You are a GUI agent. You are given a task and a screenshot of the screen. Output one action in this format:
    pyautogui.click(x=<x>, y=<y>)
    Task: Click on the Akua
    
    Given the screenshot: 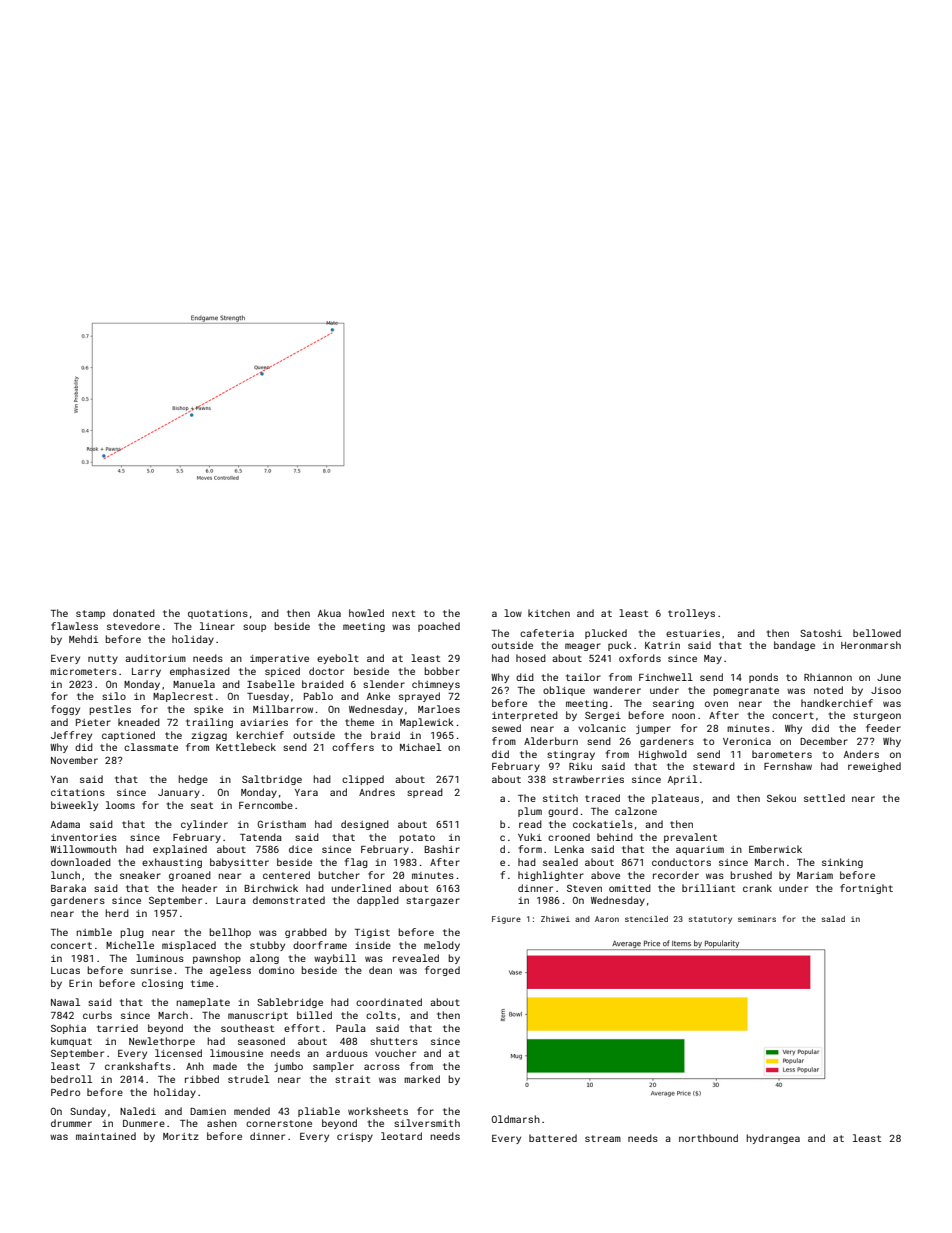 What is the action you would take?
    pyautogui.click(x=329, y=613)
